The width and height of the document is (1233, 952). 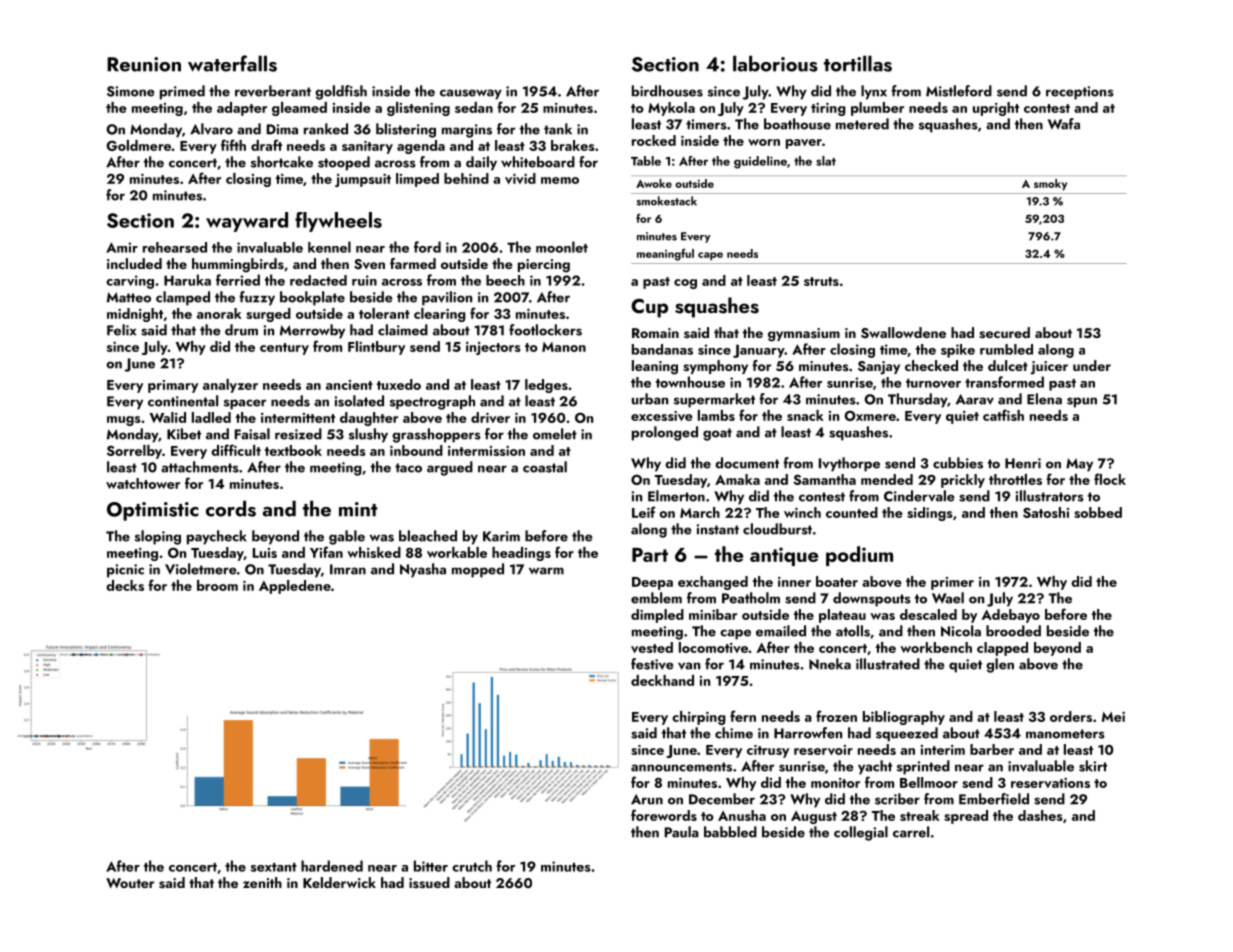 I want to click on waterfalls, so click(x=232, y=63).
